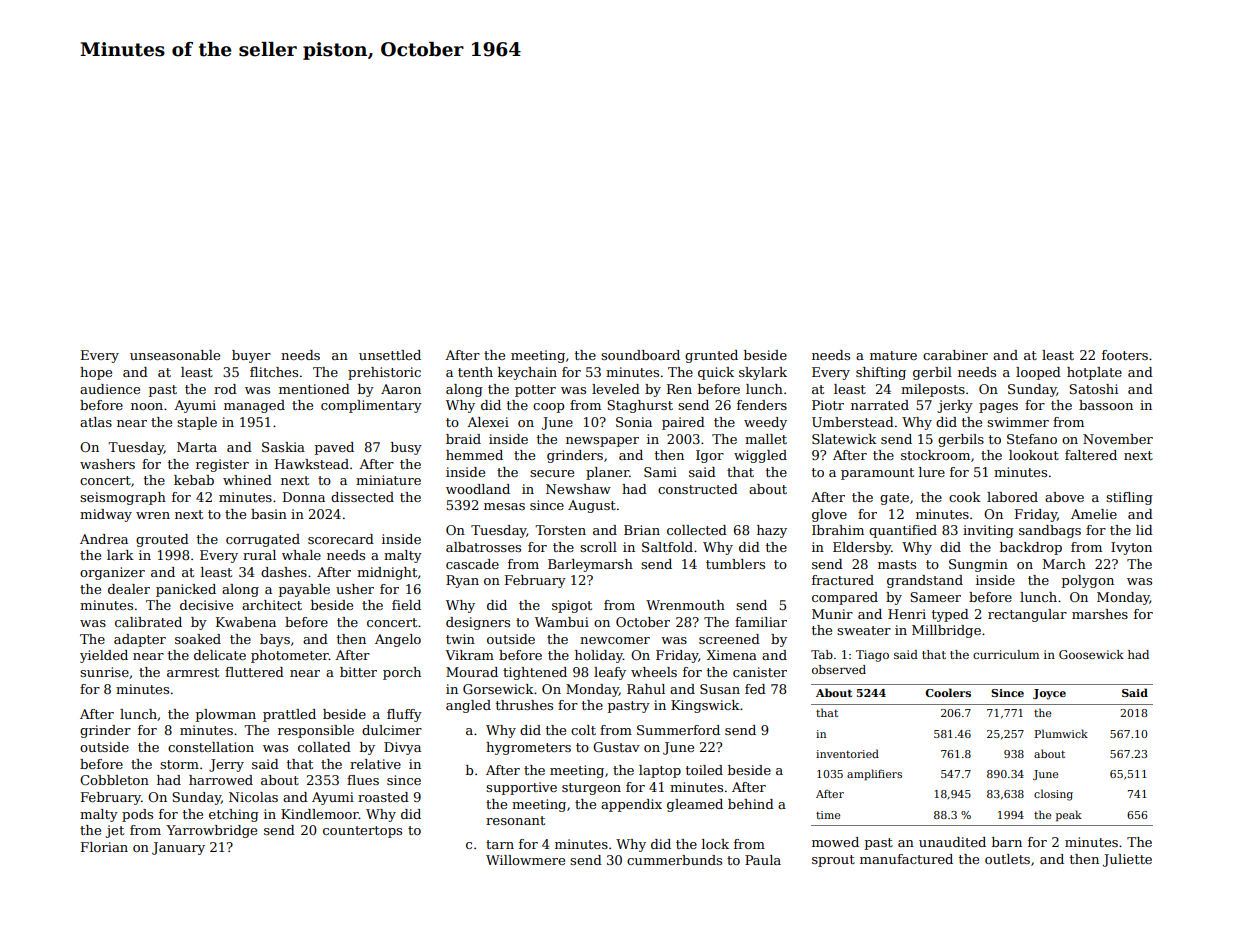  I want to click on rectangular, so click(1027, 615).
